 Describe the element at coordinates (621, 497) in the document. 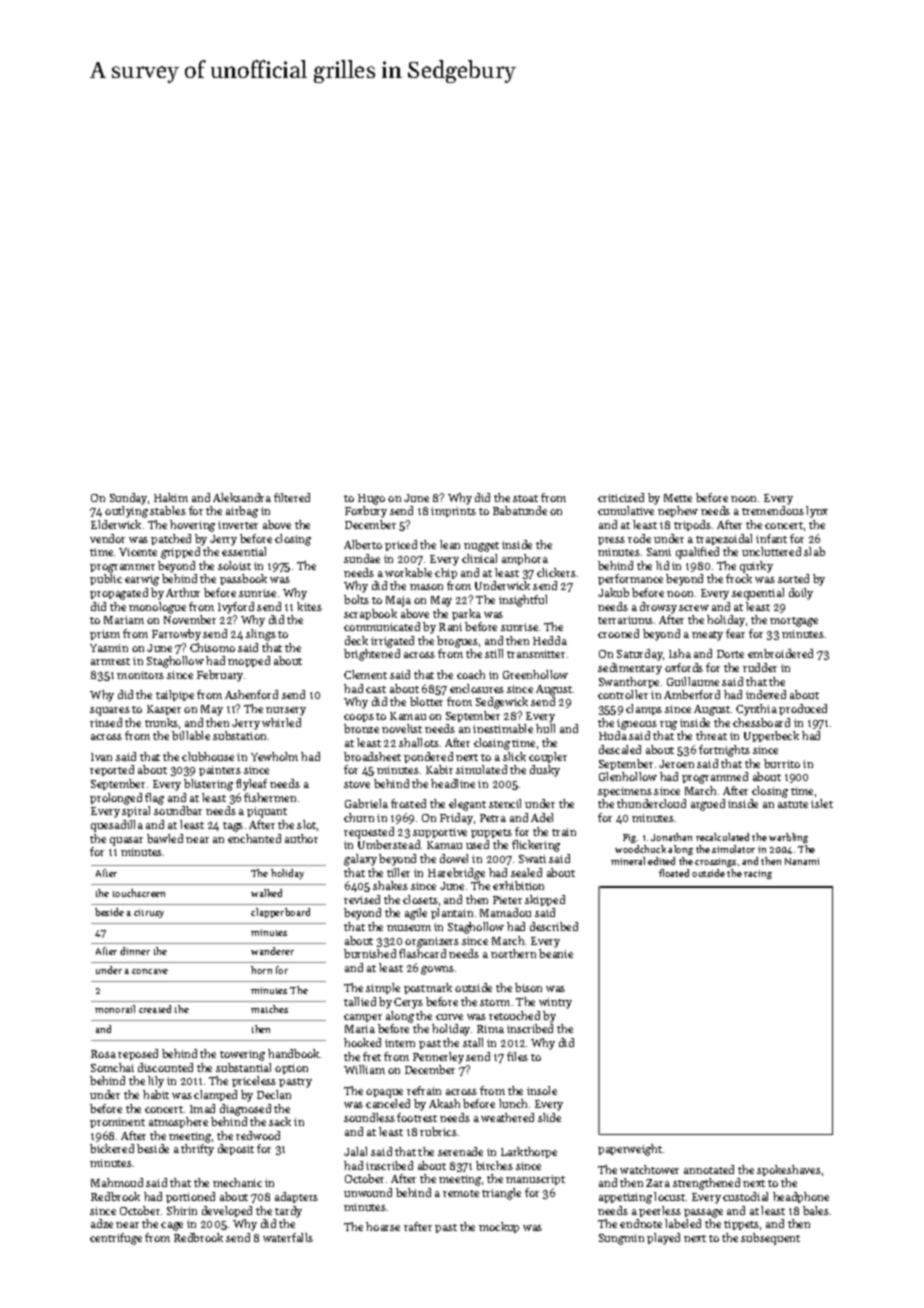

I see `criticized` at that location.
